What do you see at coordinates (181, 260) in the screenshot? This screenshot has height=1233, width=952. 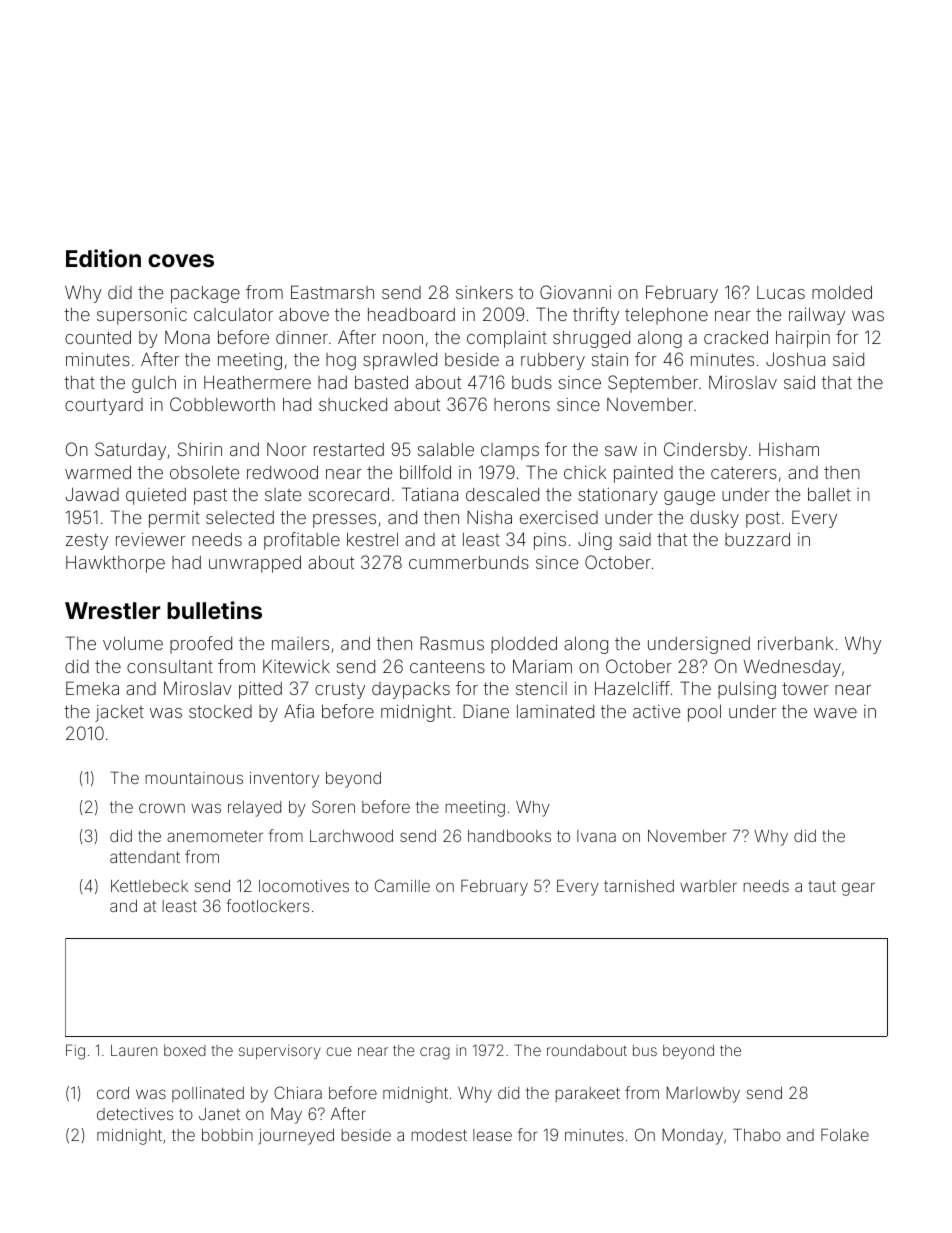 I see `coves` at bounding box center [181, 260].
